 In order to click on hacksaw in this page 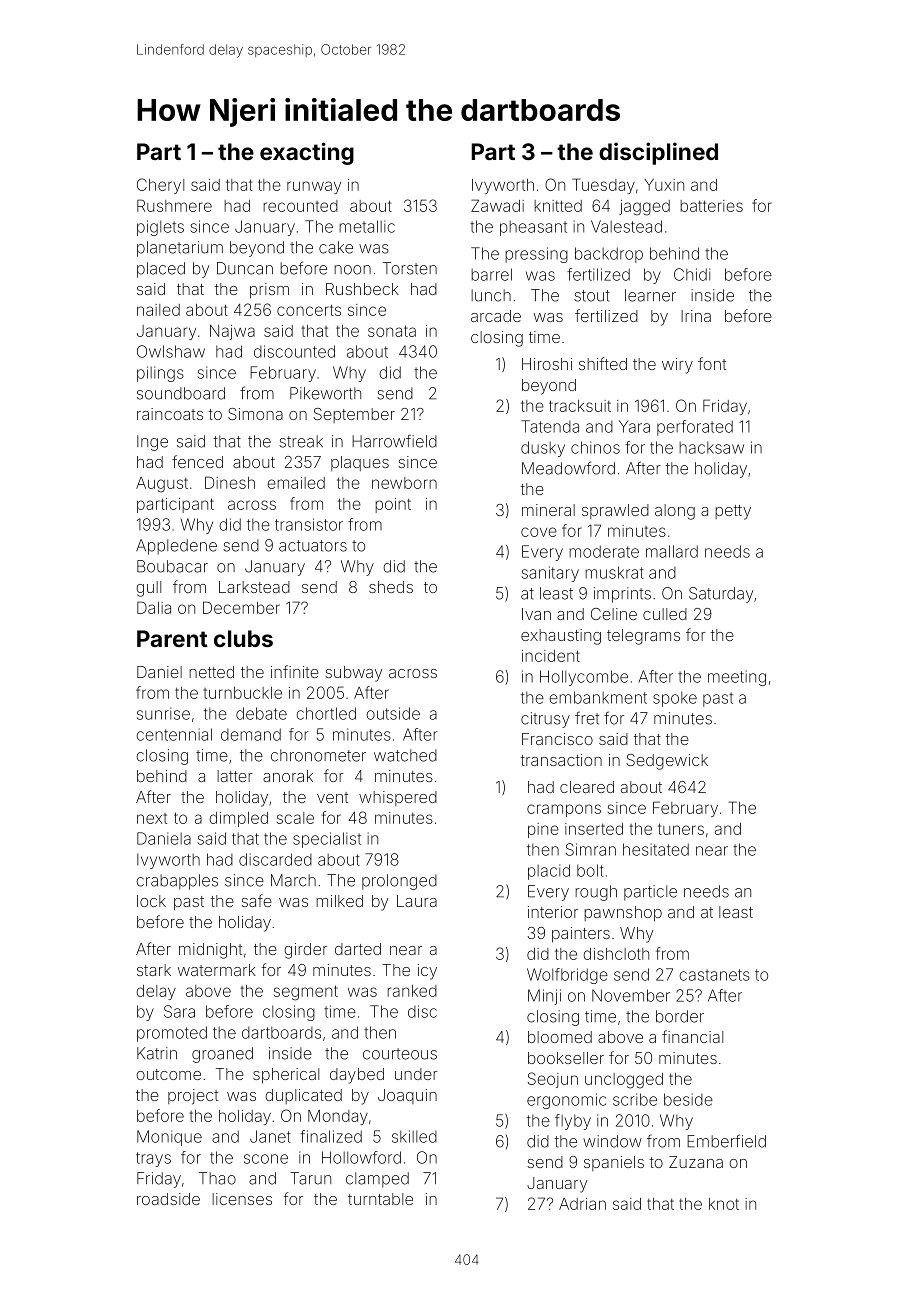, I will do `click(711, 447)`.
